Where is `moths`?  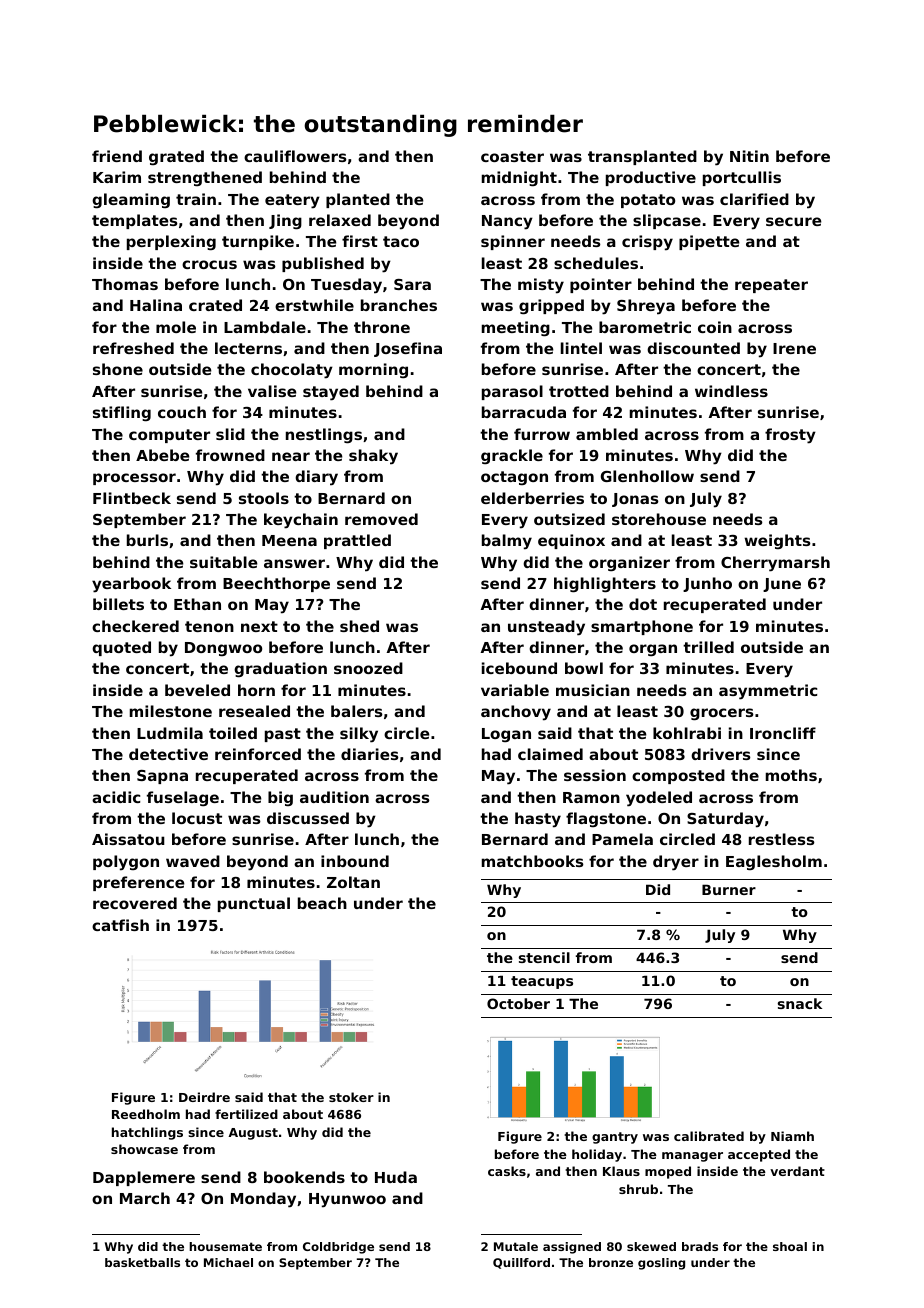
moths is located at coordinates (791, 775).
